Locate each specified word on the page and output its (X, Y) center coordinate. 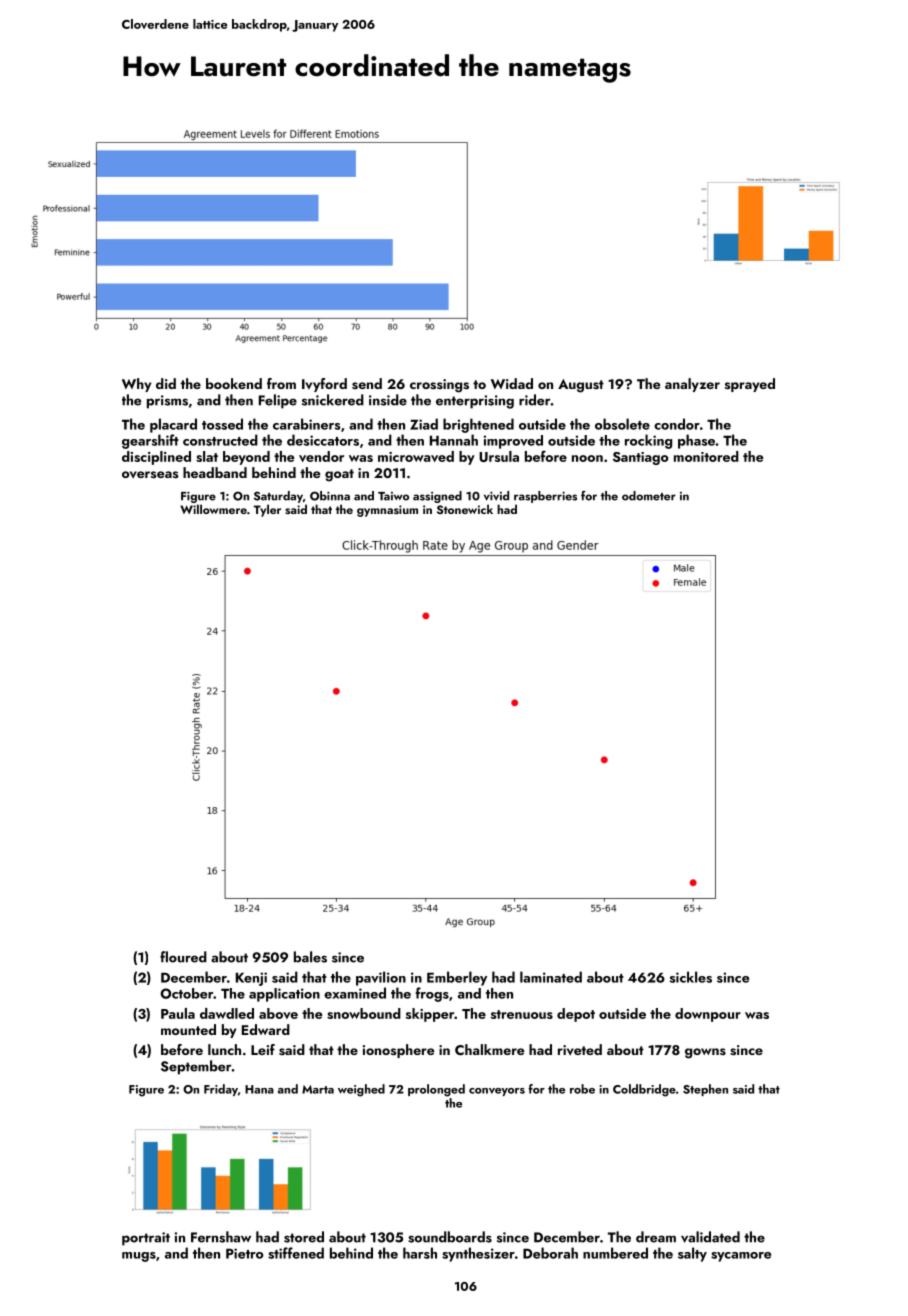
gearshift (150, 441)
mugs (139, 1257)
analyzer (692, 385)
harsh (420, 1253)
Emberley (457, 978)
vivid (496, 496)
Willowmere (213, 509)
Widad (512, 383)
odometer (649, 496)
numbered (615, 1253)
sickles (691, 977)
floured (183, 957)
